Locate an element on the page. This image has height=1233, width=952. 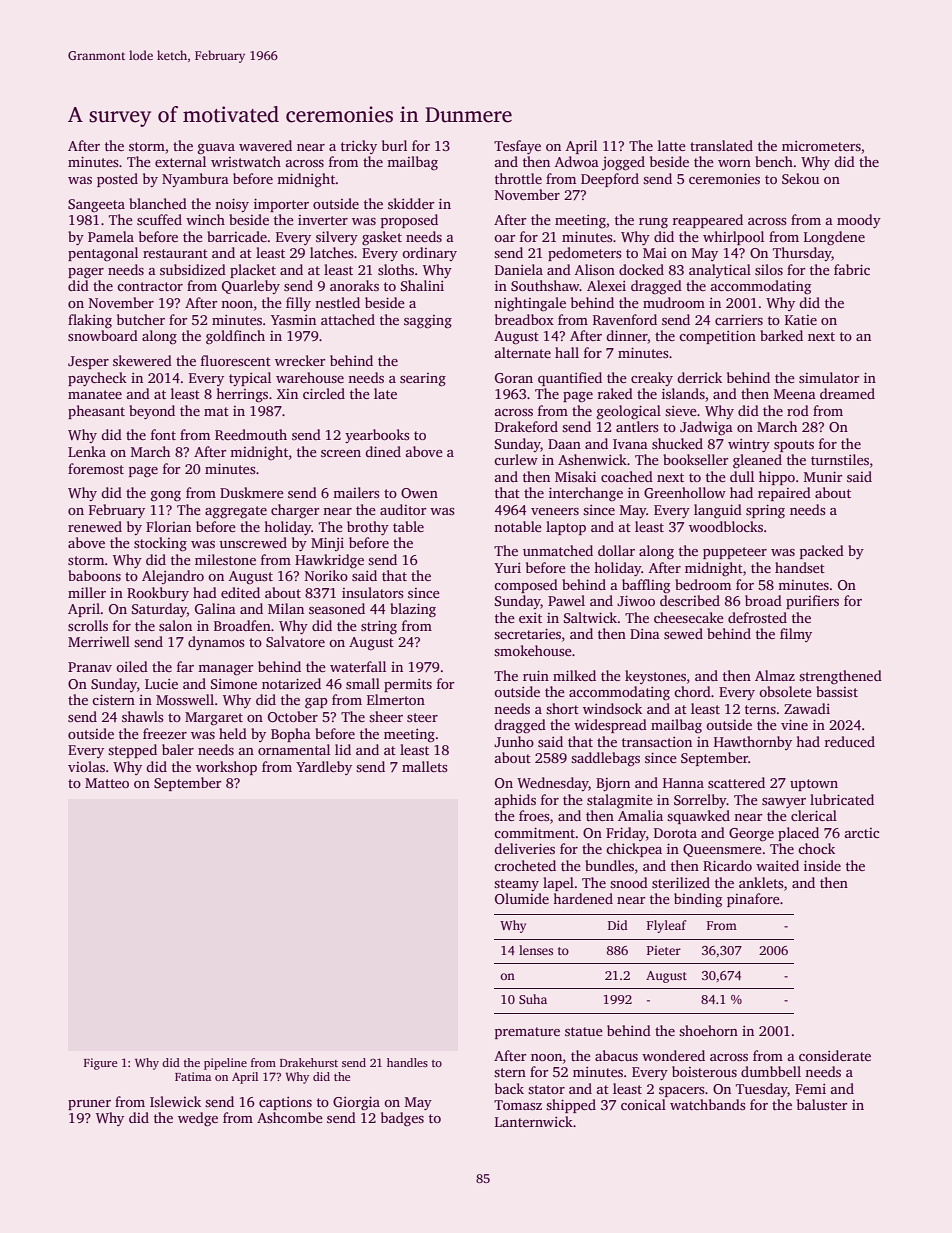
Junho is located at coordinates (514, 741).
